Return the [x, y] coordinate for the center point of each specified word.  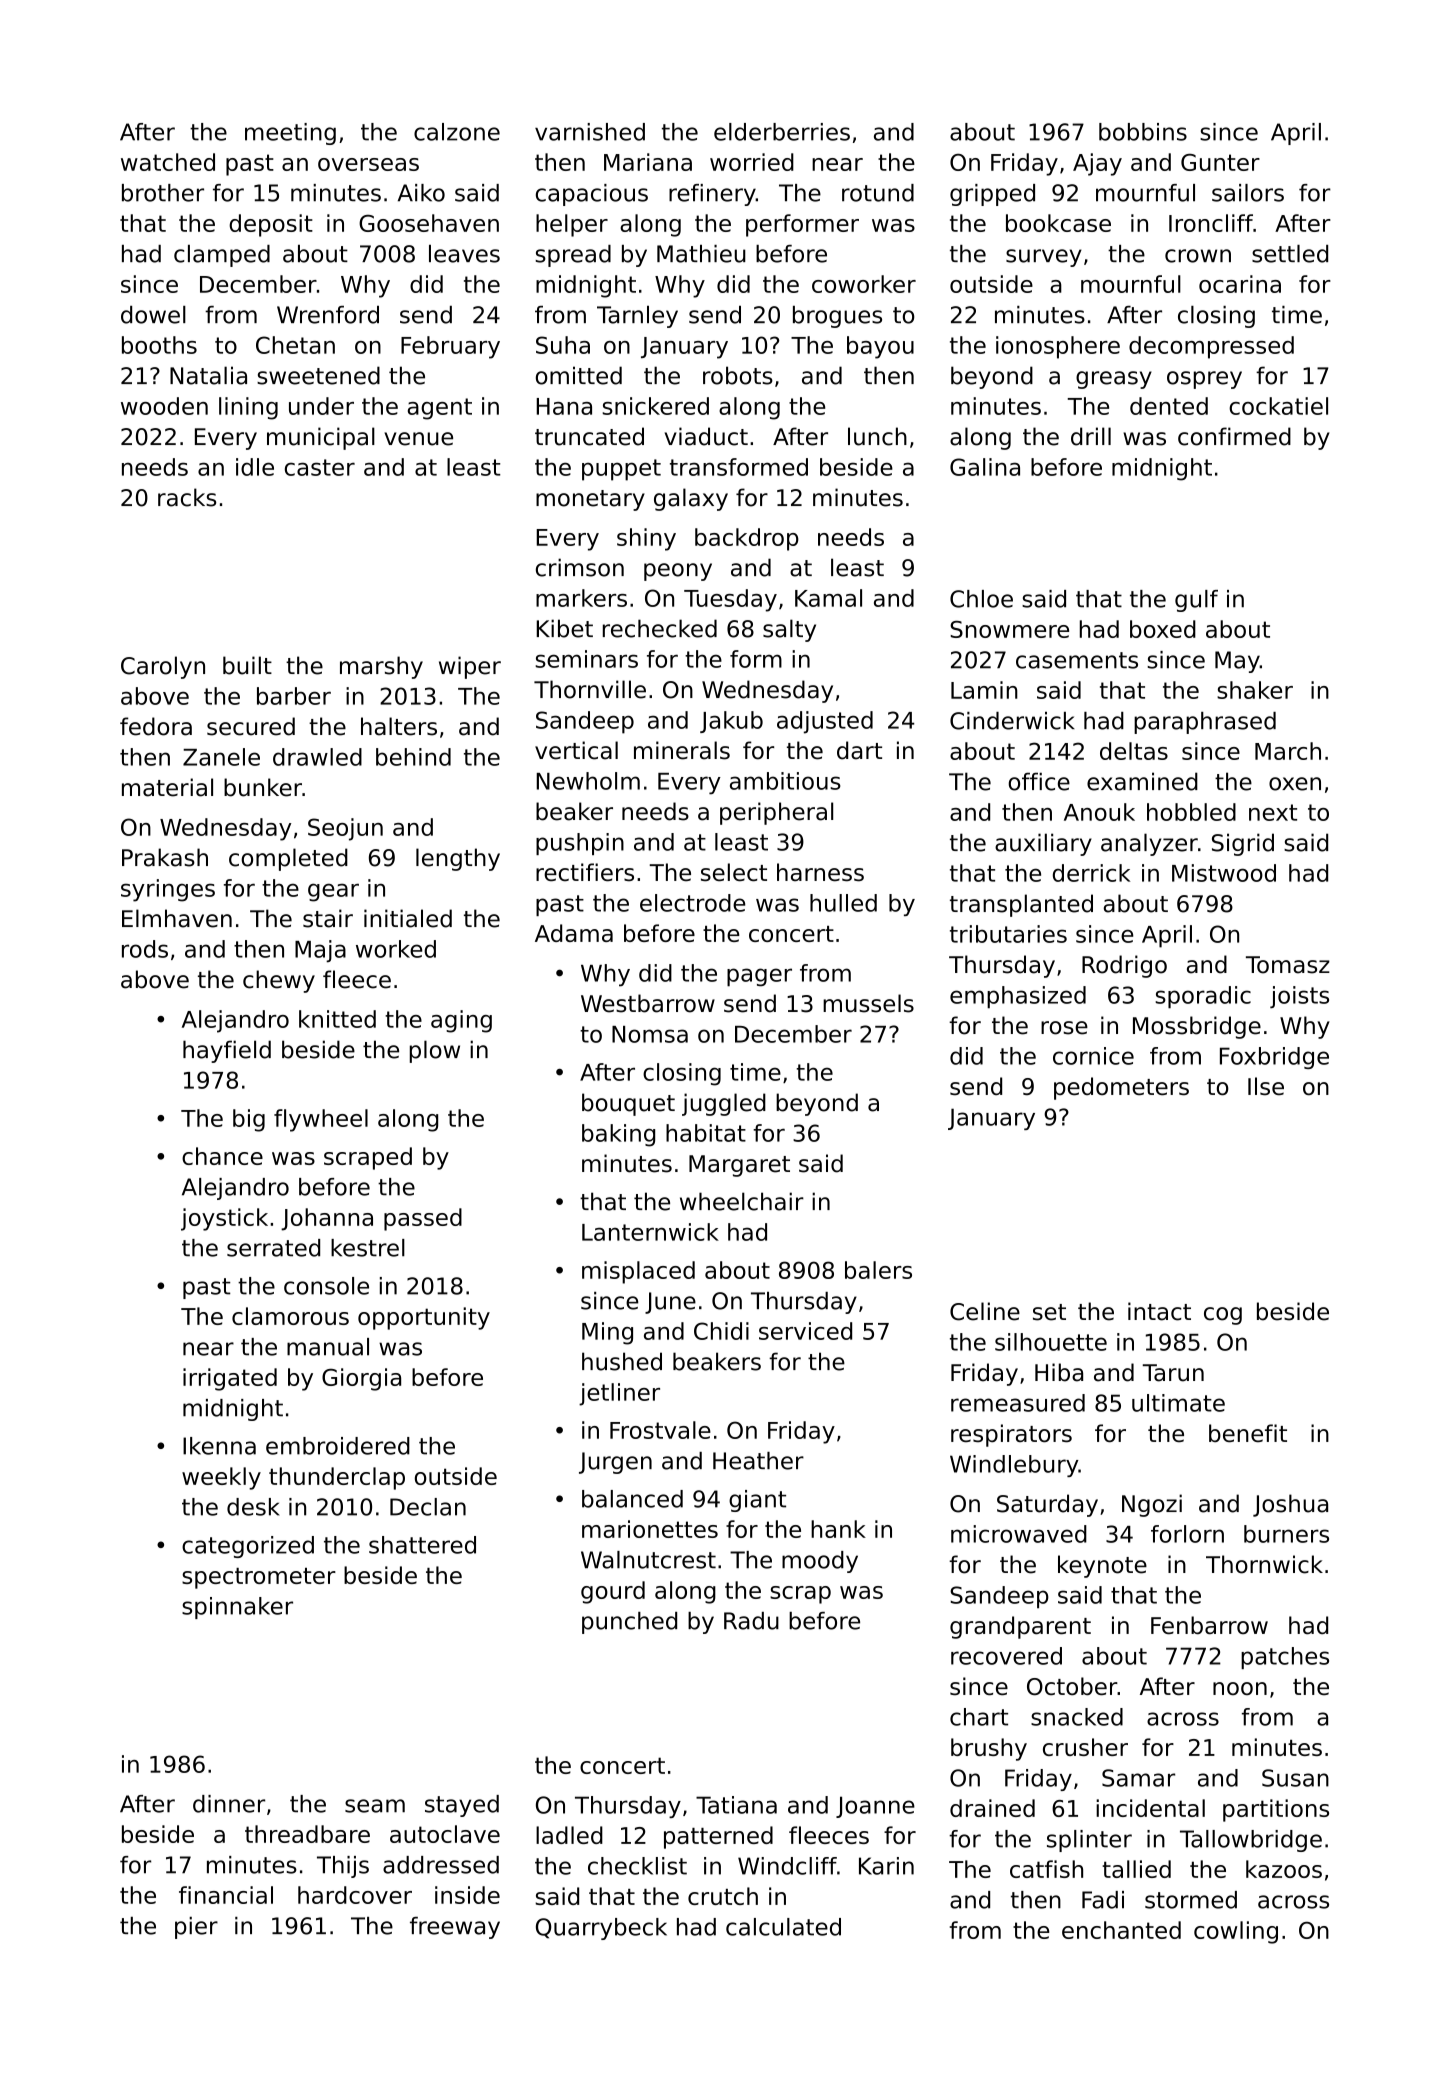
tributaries [1008, 934]
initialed [408, 918]
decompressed [1211, 347]
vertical [576, 750]
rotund [878, 193]
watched [168, 162]
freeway [455, 1928]
